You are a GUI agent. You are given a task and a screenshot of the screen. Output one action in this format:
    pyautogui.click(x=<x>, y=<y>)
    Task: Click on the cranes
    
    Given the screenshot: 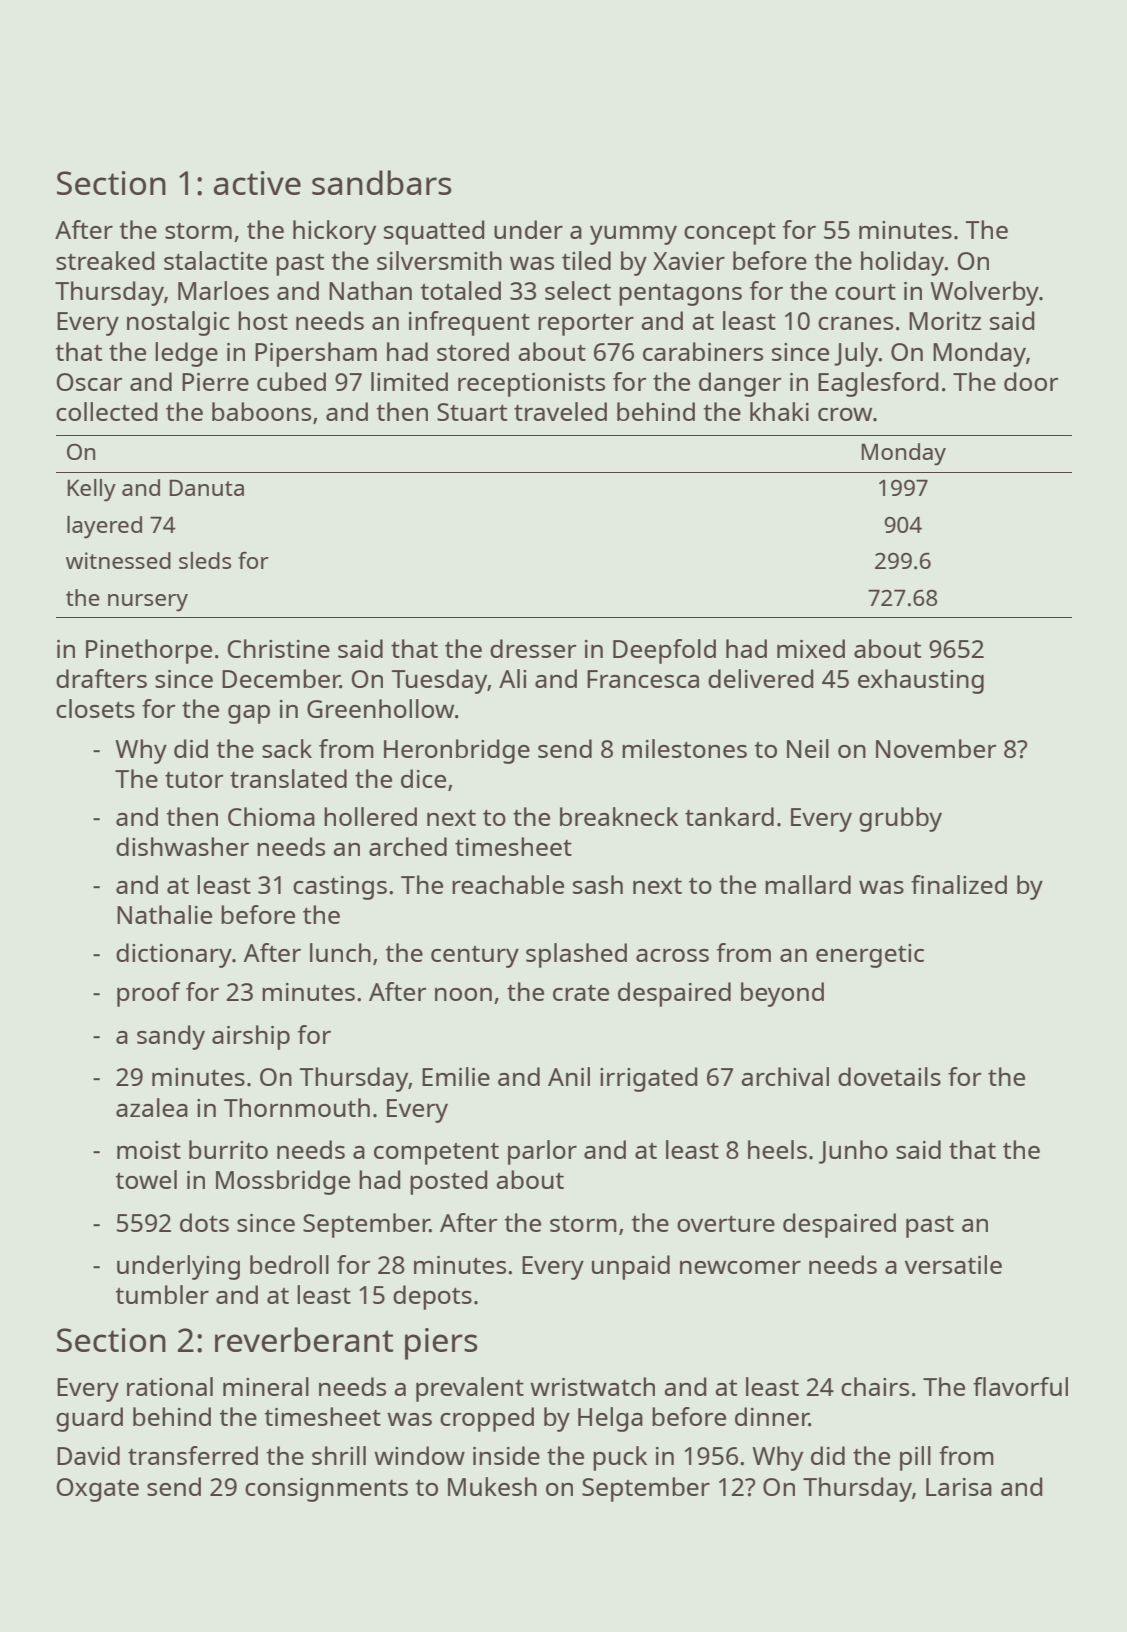 What is the action you would take?
    pyautogui.click(x=855, y=323)
